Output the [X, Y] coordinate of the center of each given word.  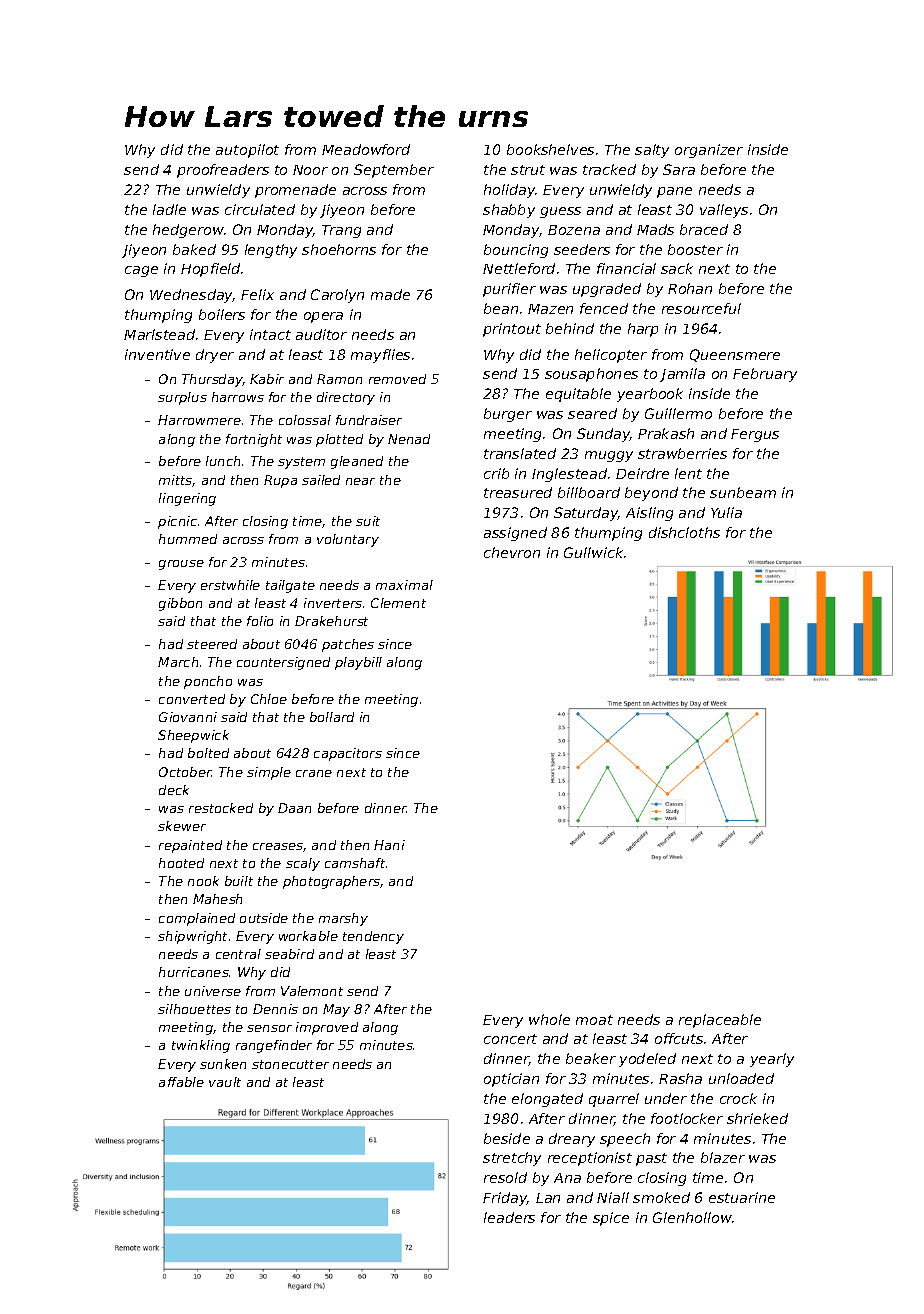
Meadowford [366, 149]
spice [611, 1219]
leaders [509, 1217]
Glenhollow [692, 1217]
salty [652, 151]
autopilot [247, 151]
